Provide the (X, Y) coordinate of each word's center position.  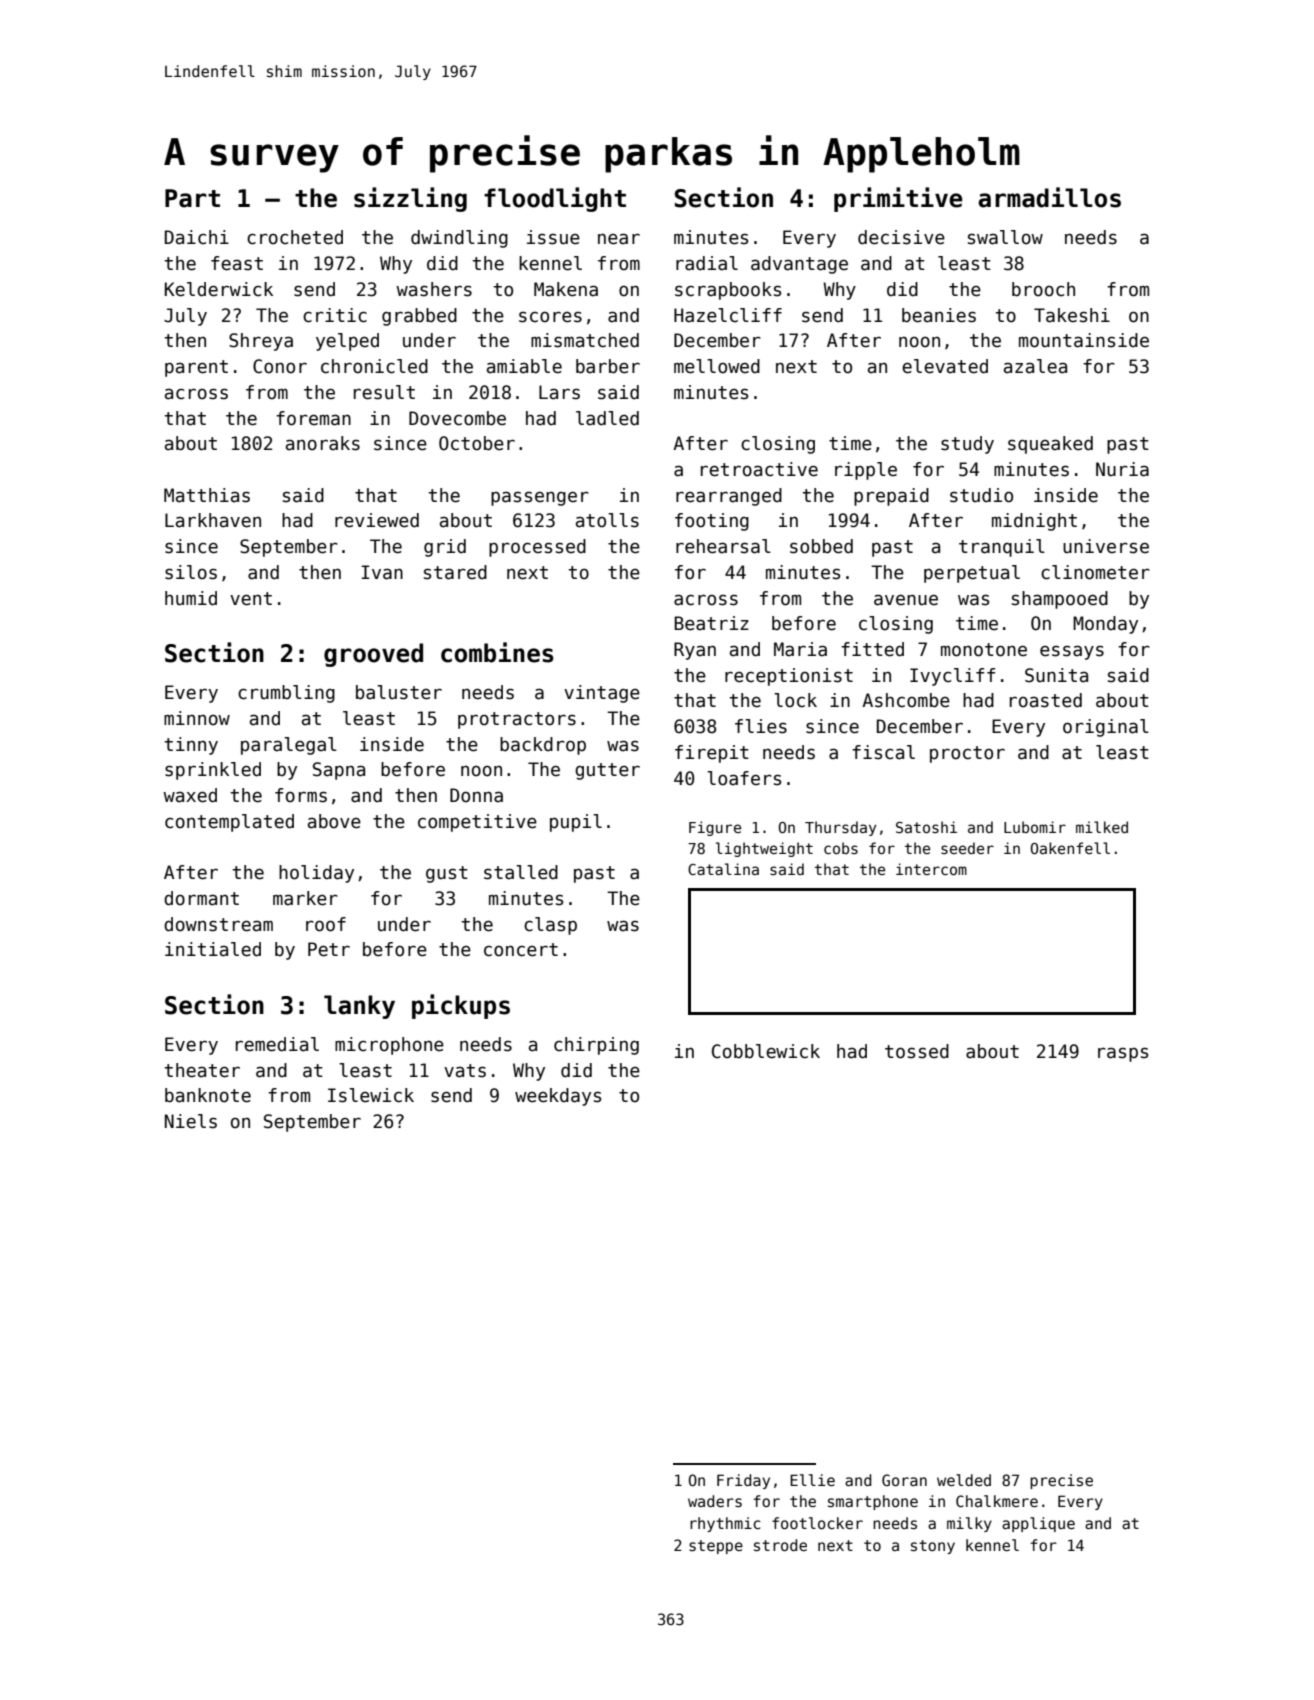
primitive (898, 199)
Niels (191, 1121)
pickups (461, 1006)
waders (715, 1501)
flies (761, 726)
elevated (945, 366)
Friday (743, 1481)
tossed (917, 1051)
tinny (191, 746)
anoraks (323, 443)
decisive (901, 237)
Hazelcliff (728, 315)
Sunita (1056, 675)
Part (192, 198)
